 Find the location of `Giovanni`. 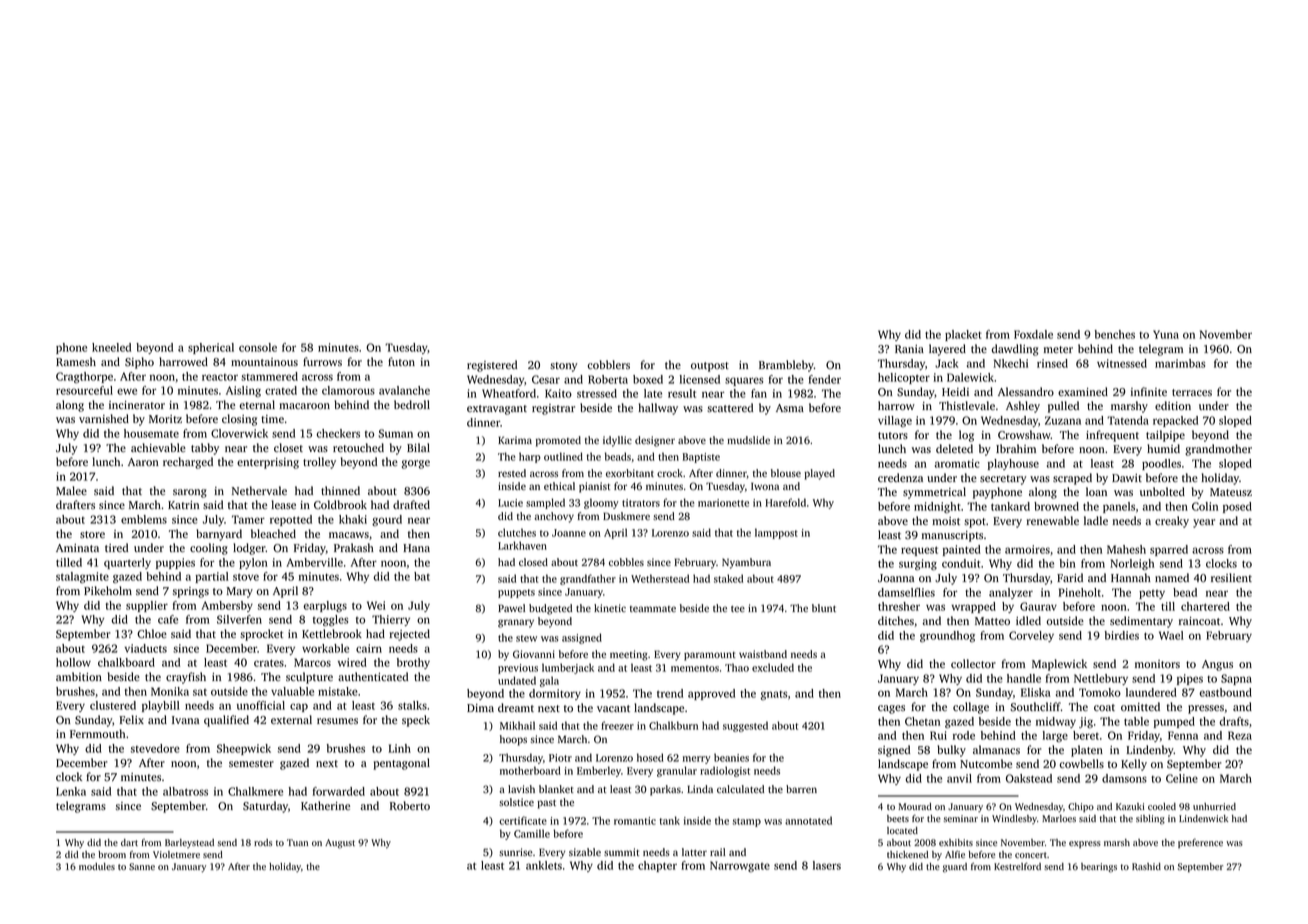

Giovanni is located at coordinates (534, 654).
